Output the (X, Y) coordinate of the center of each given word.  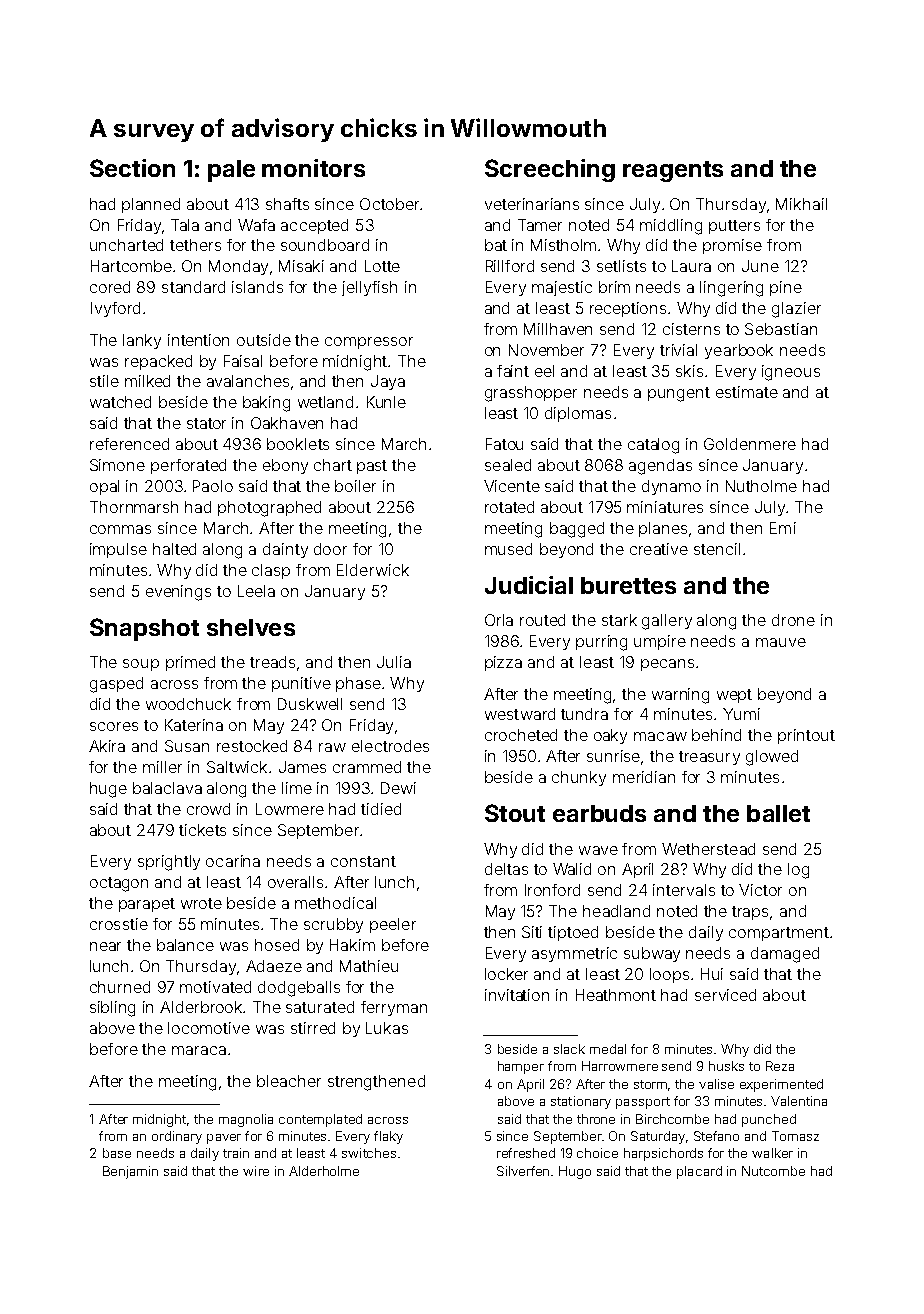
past (372, 467)
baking (266, 404)
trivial (678, 350)
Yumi (741, 714)
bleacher (289, 1081)
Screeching (550, 170)
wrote (201, 903)
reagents (673, 171)
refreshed (526, 1153)
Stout (515, 813)
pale (231, 171)
